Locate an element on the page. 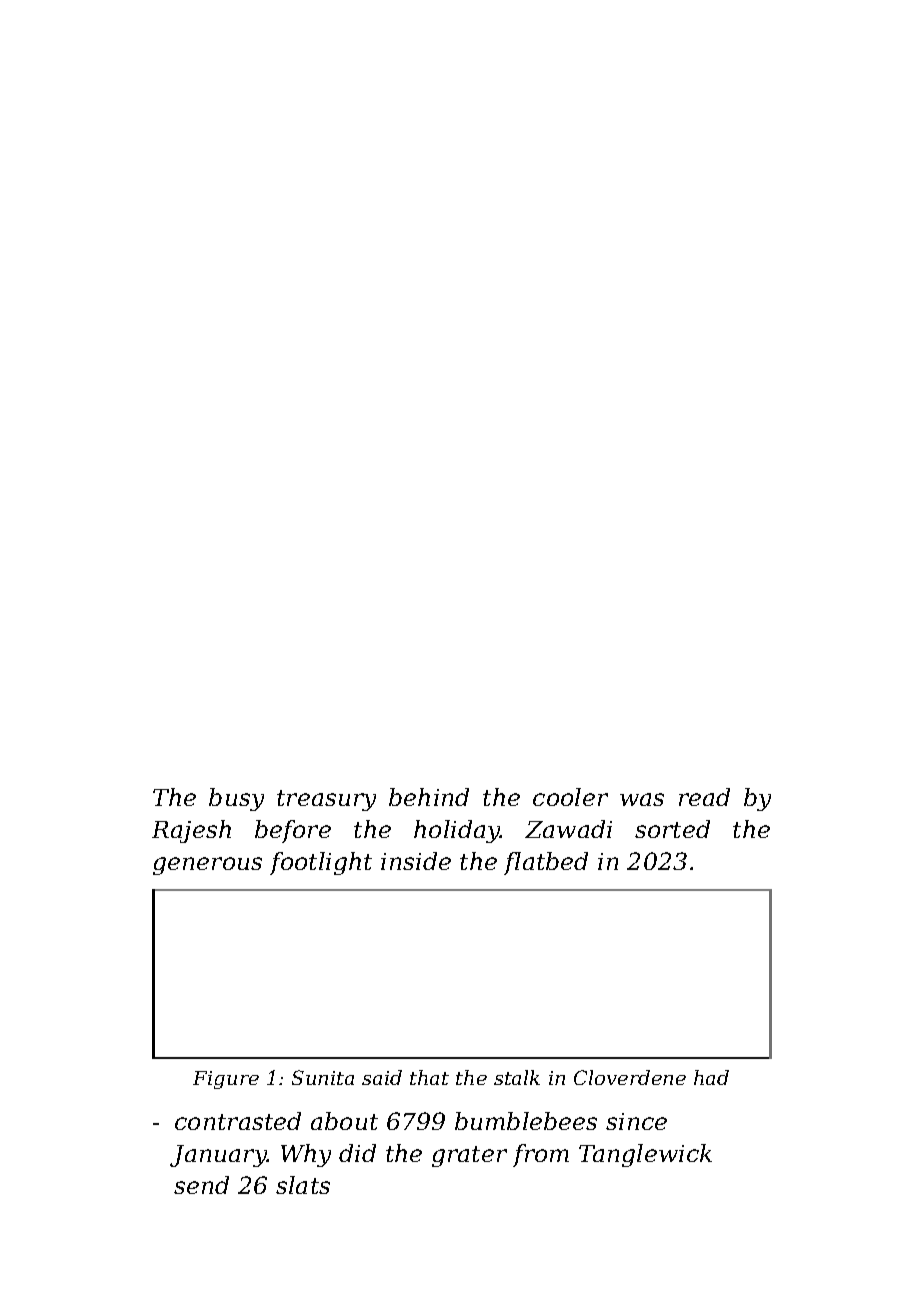 This image has height=1311, width=924. read is located at coordinates (704, 797).
